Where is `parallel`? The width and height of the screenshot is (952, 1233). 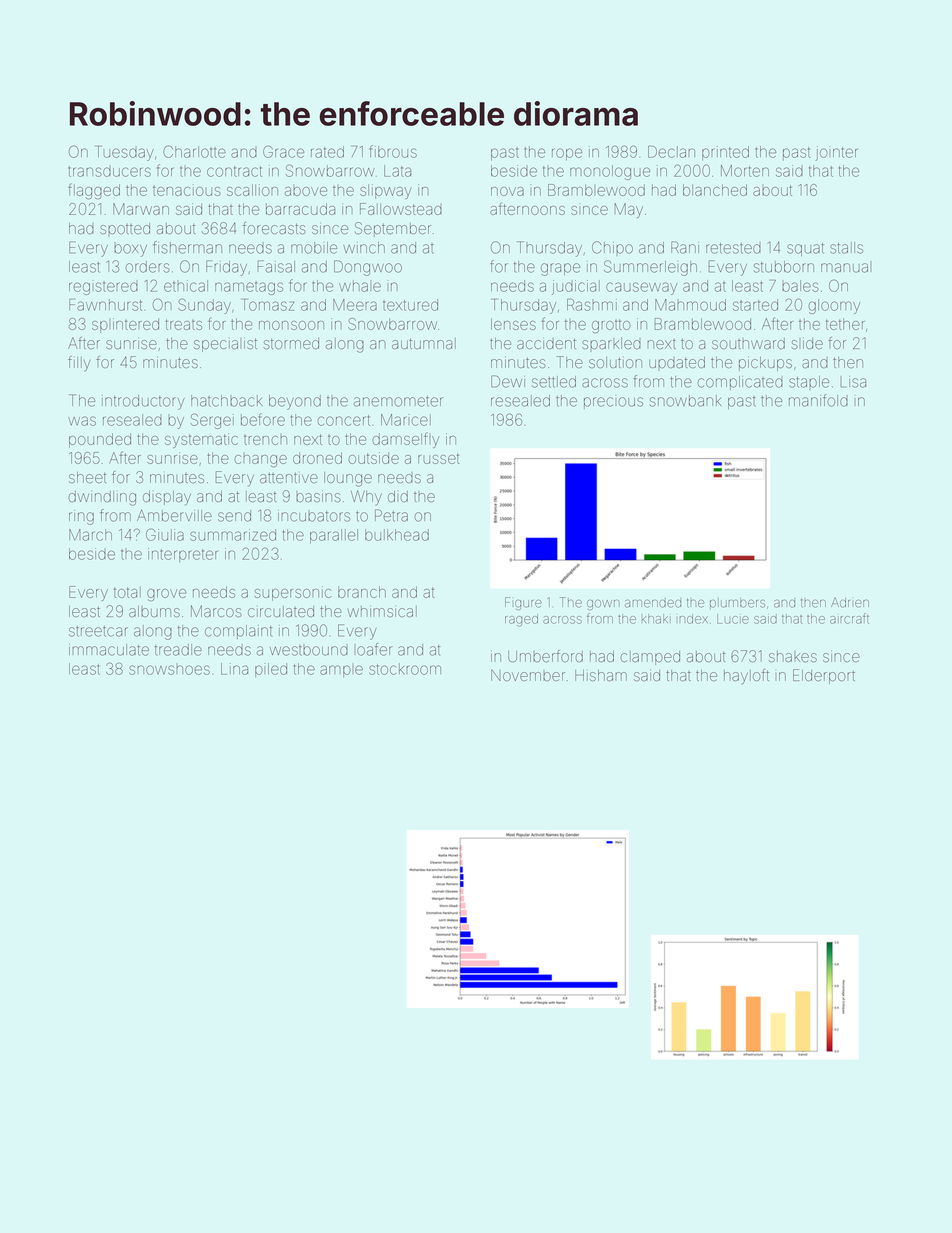 parallel is located at coordinates (334, 536).
